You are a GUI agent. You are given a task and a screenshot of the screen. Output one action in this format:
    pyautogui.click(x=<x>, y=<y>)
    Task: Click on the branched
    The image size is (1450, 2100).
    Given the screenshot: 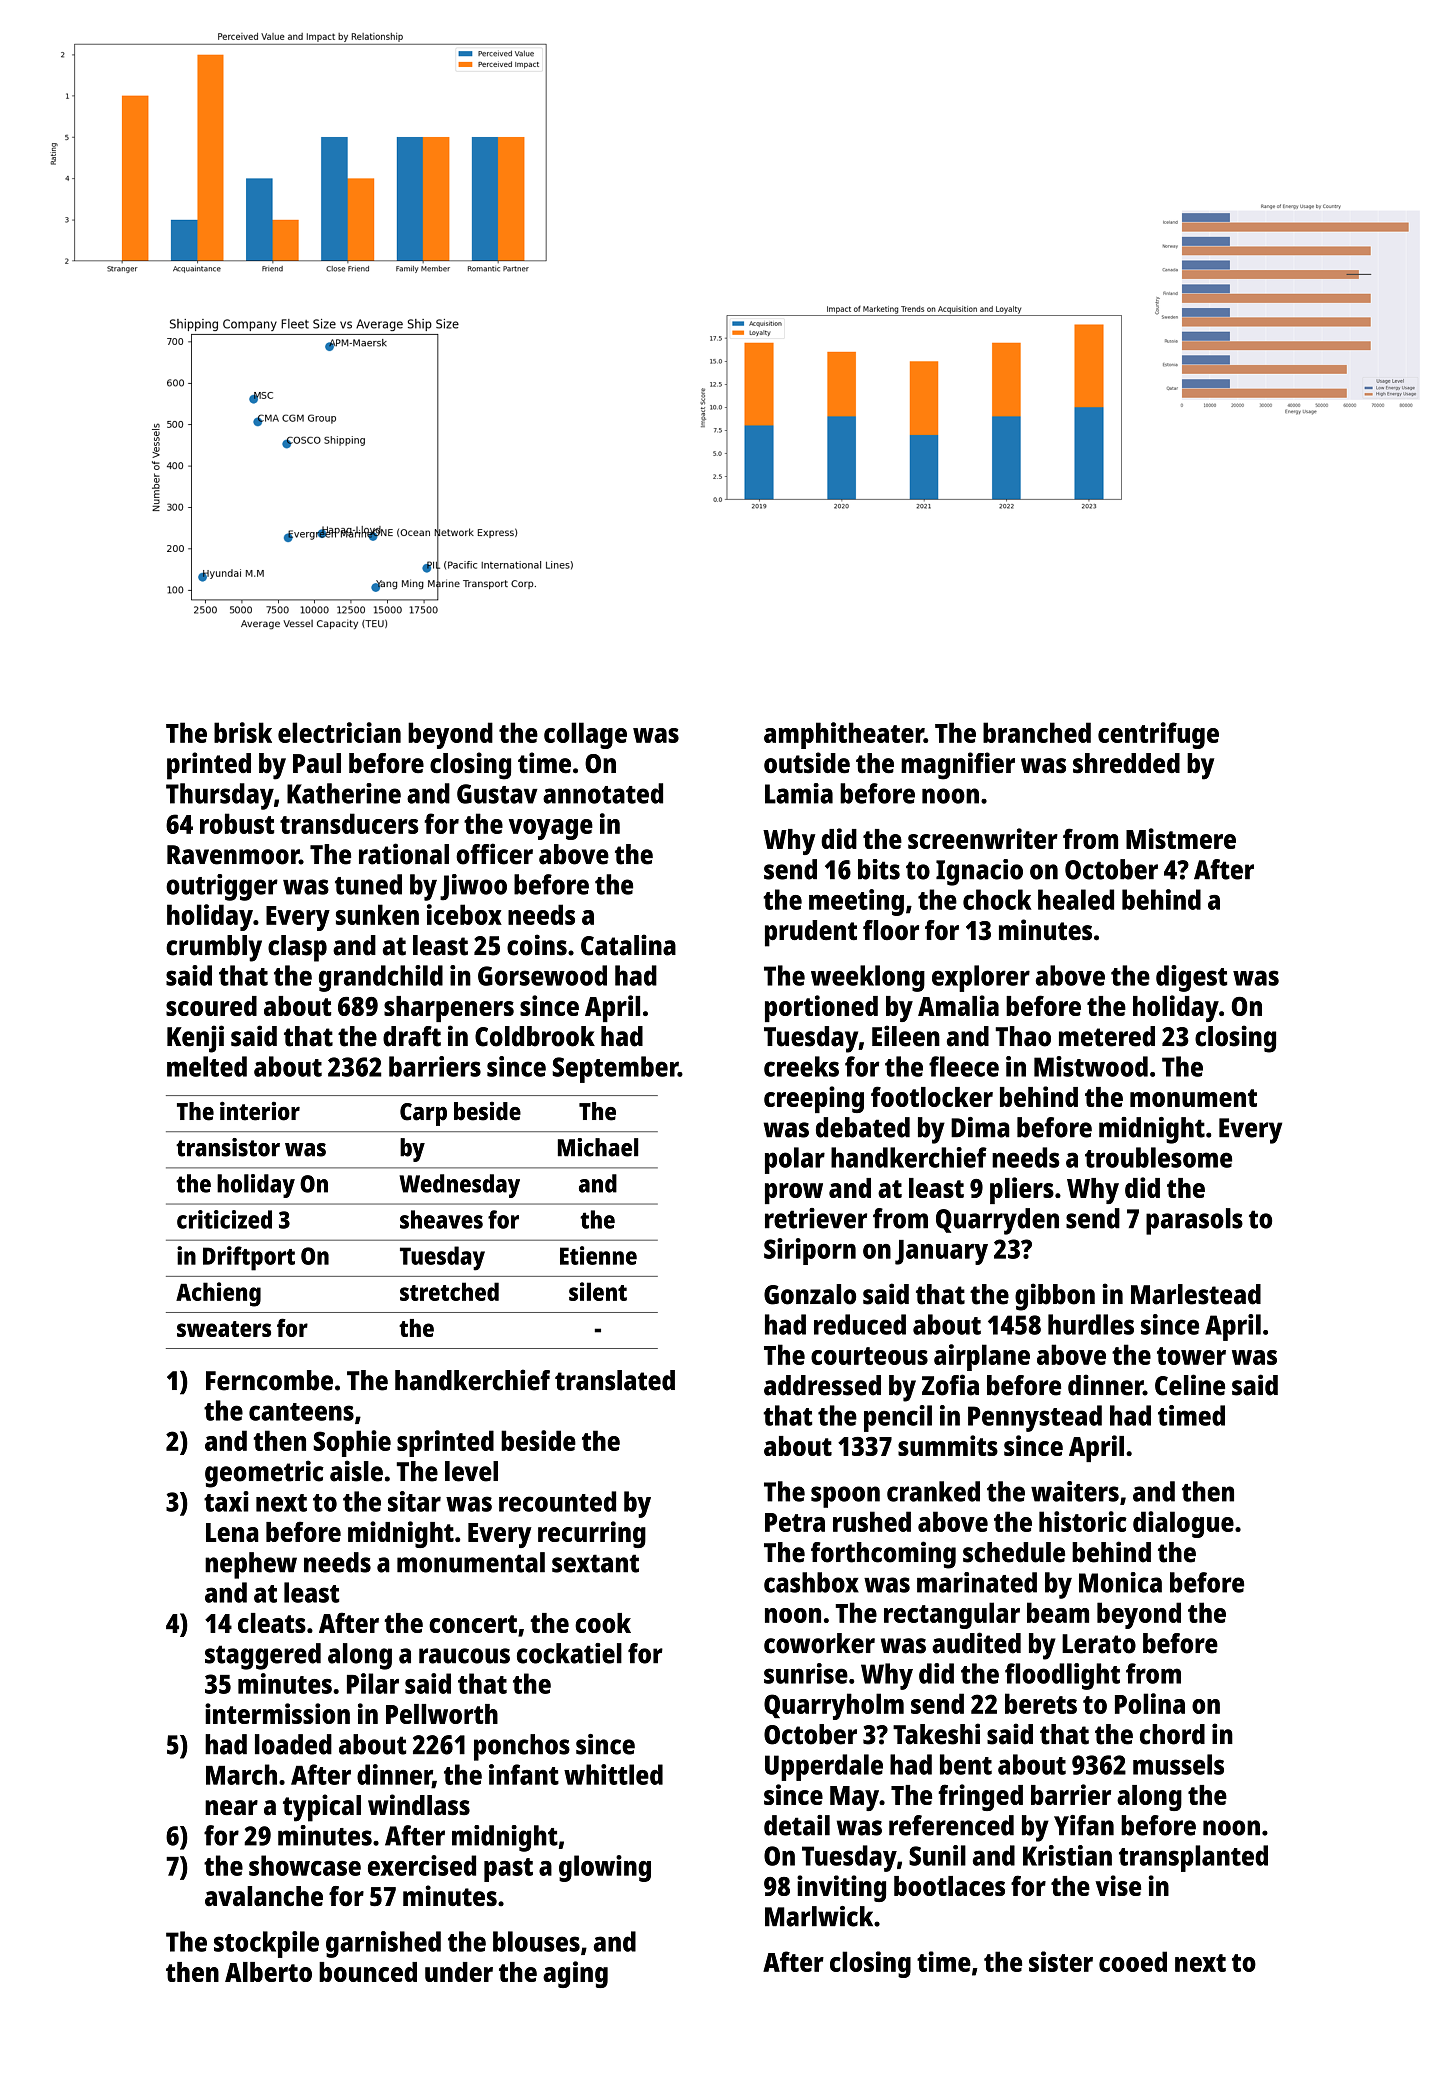 What is the action you would take?
    pyautogui.click(x=1037, y=732)
